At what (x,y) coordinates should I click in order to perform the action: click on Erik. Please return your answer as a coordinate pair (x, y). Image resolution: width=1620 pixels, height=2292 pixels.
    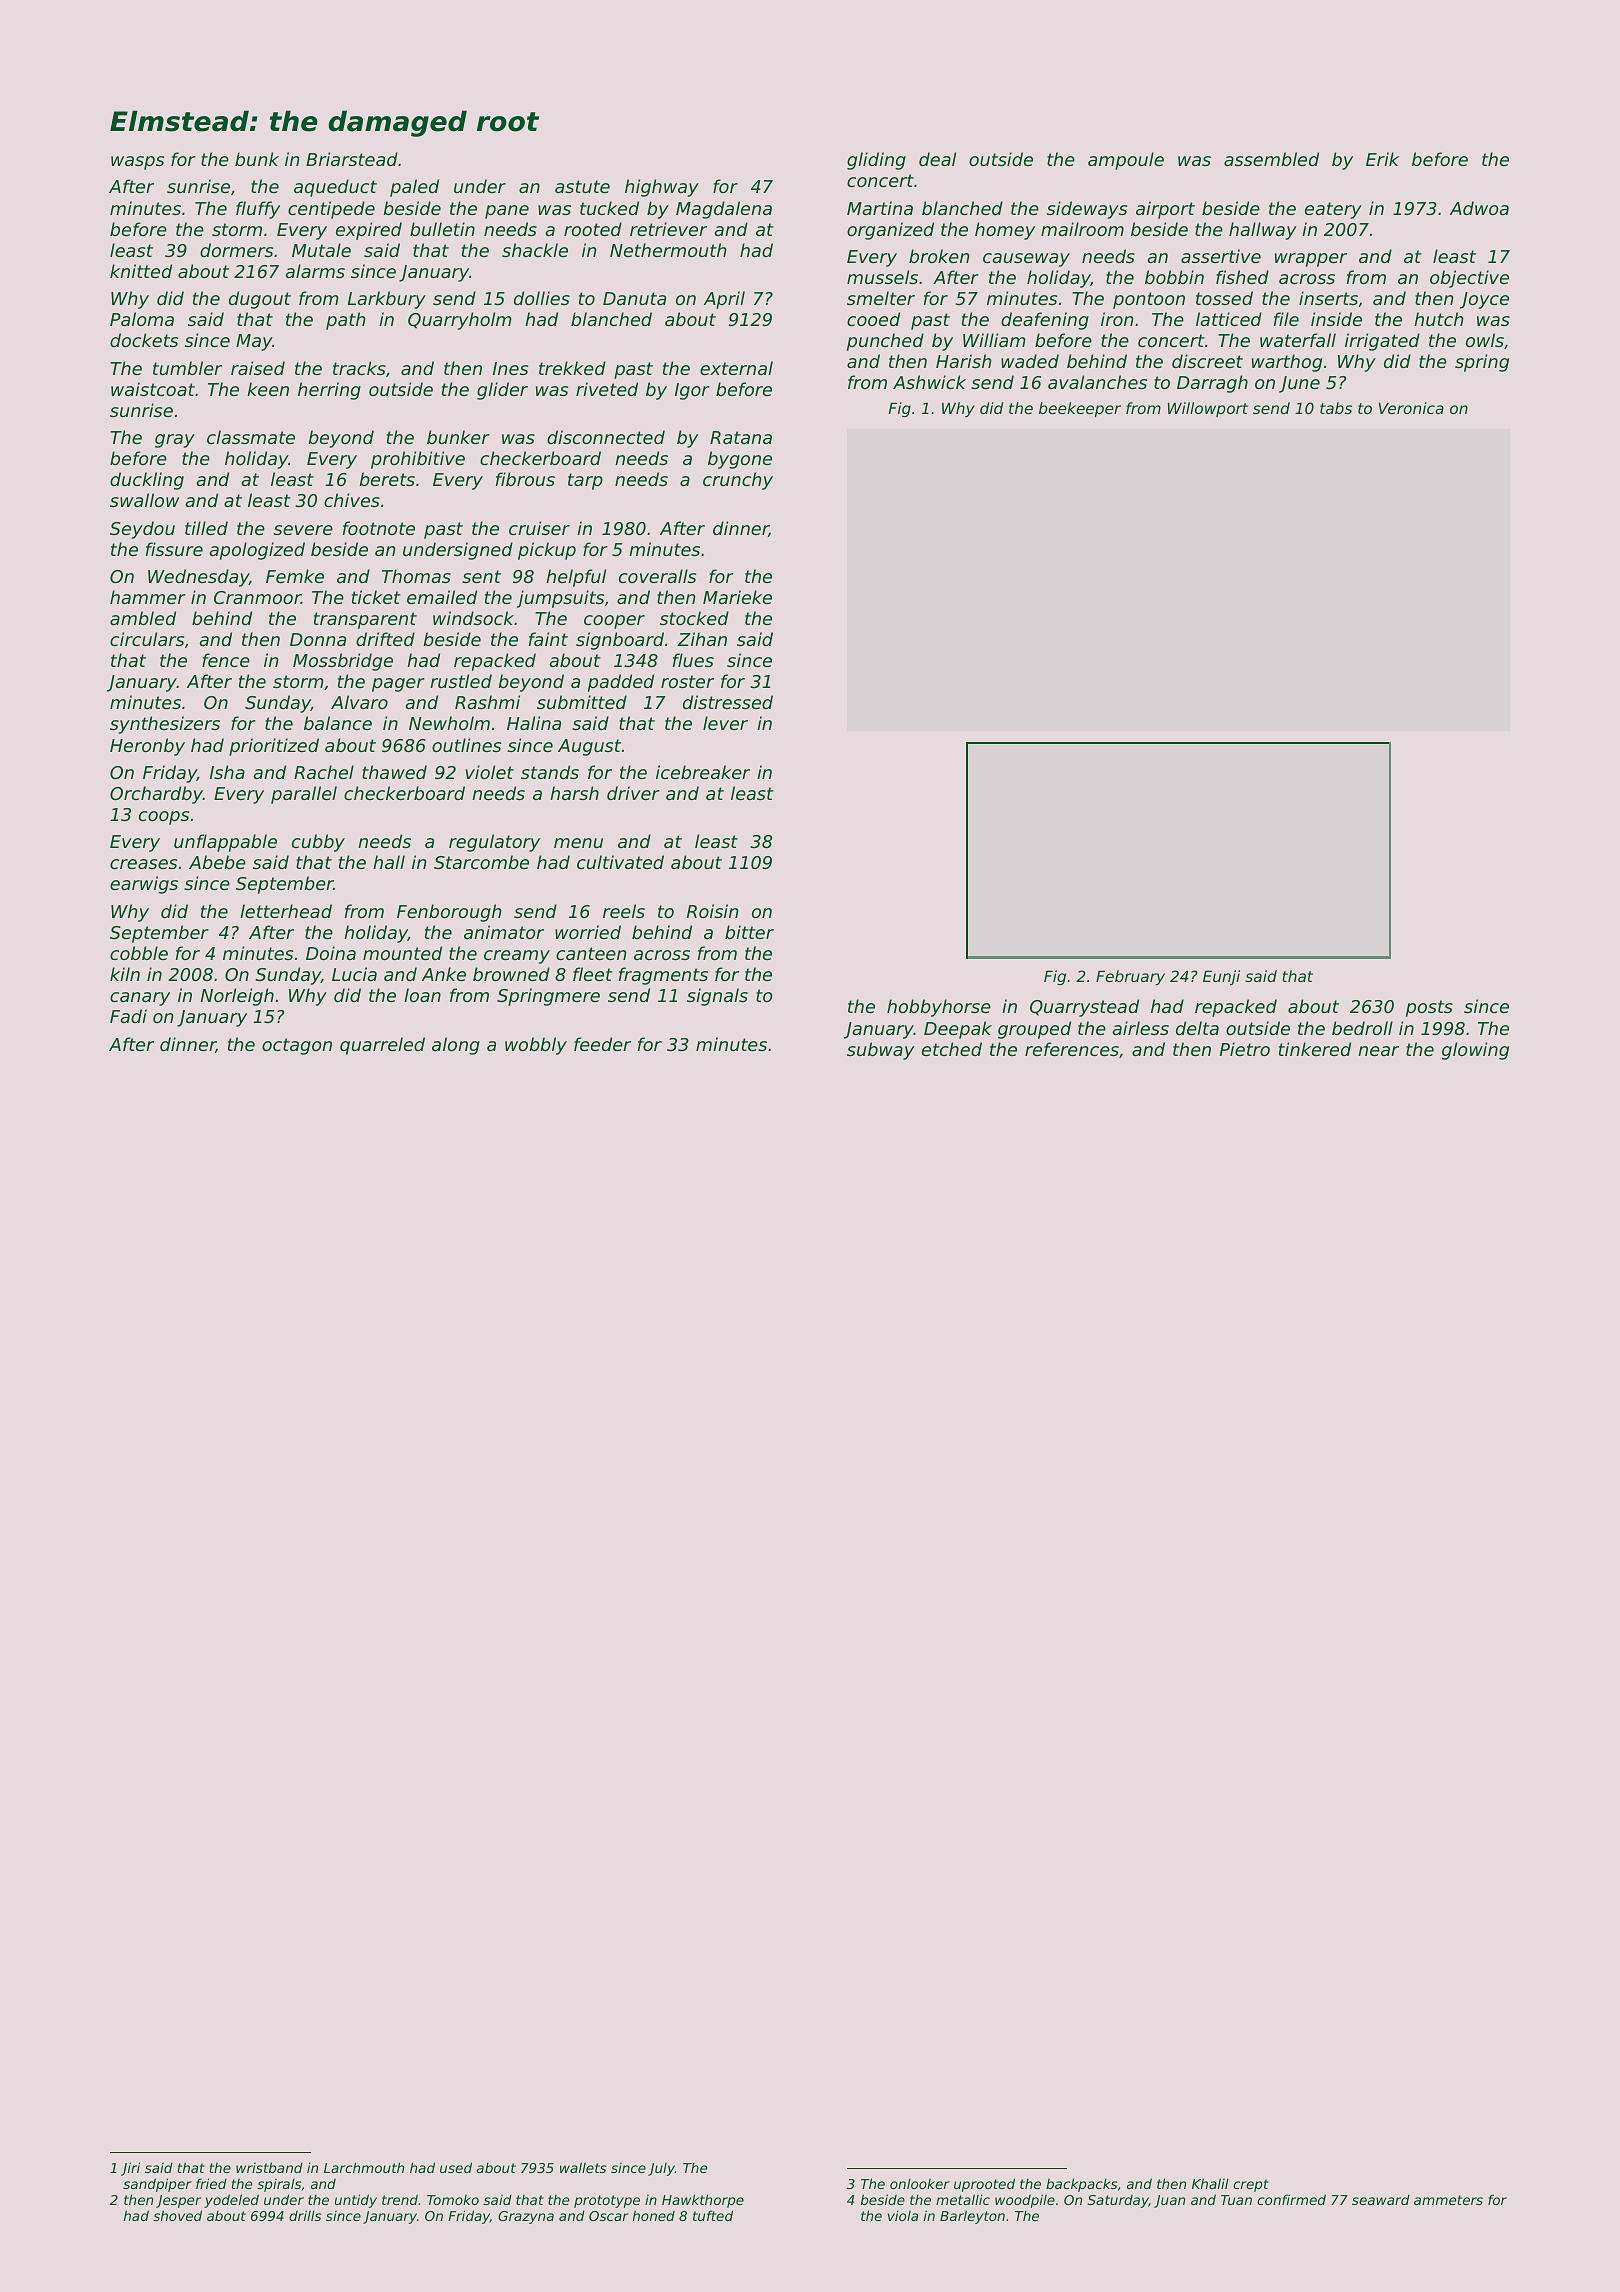
    Looking at the image, I should click on (1382, 159).
